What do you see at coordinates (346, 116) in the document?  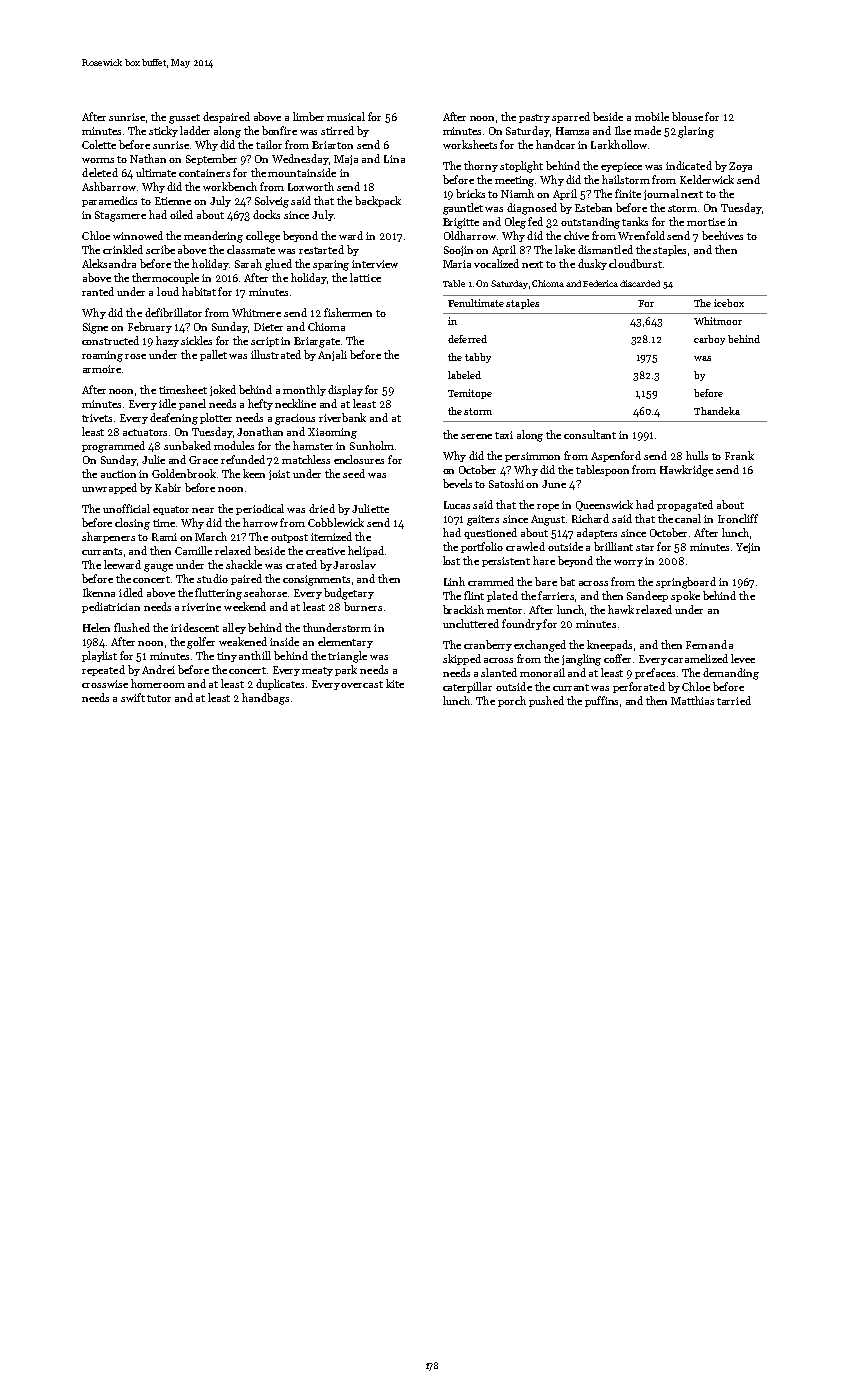 I see `musical` at bounding box center [346, 116].
